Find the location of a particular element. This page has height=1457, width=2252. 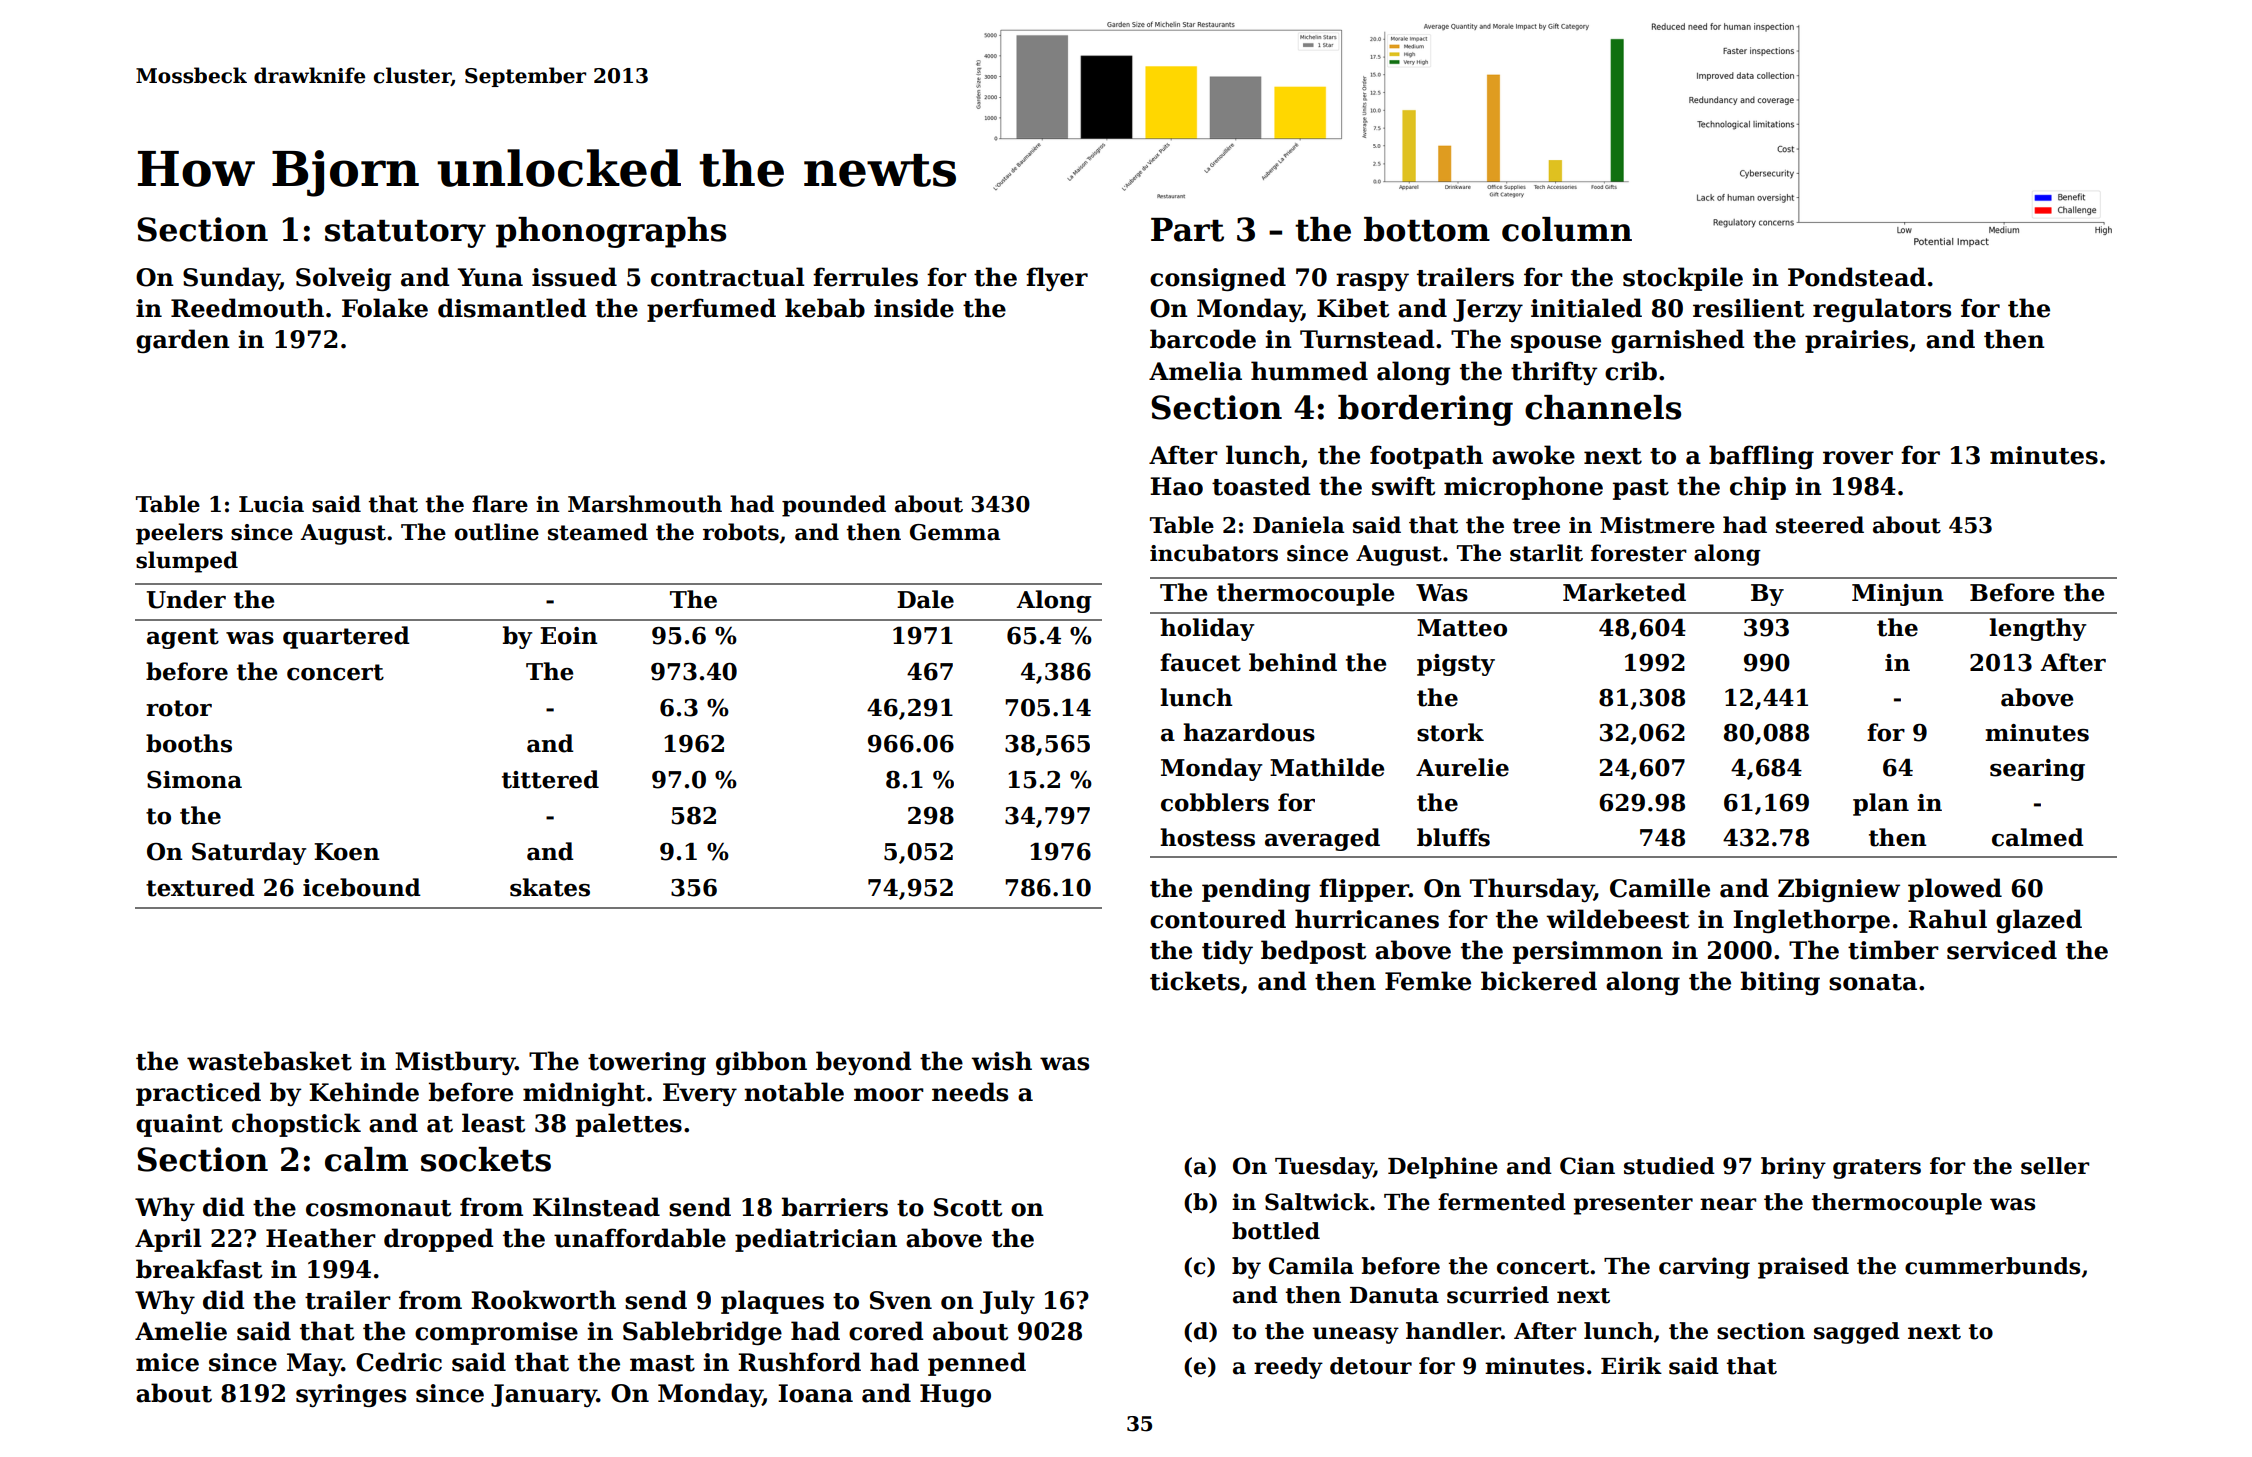

Part is located at coordinates (1187, 230).
